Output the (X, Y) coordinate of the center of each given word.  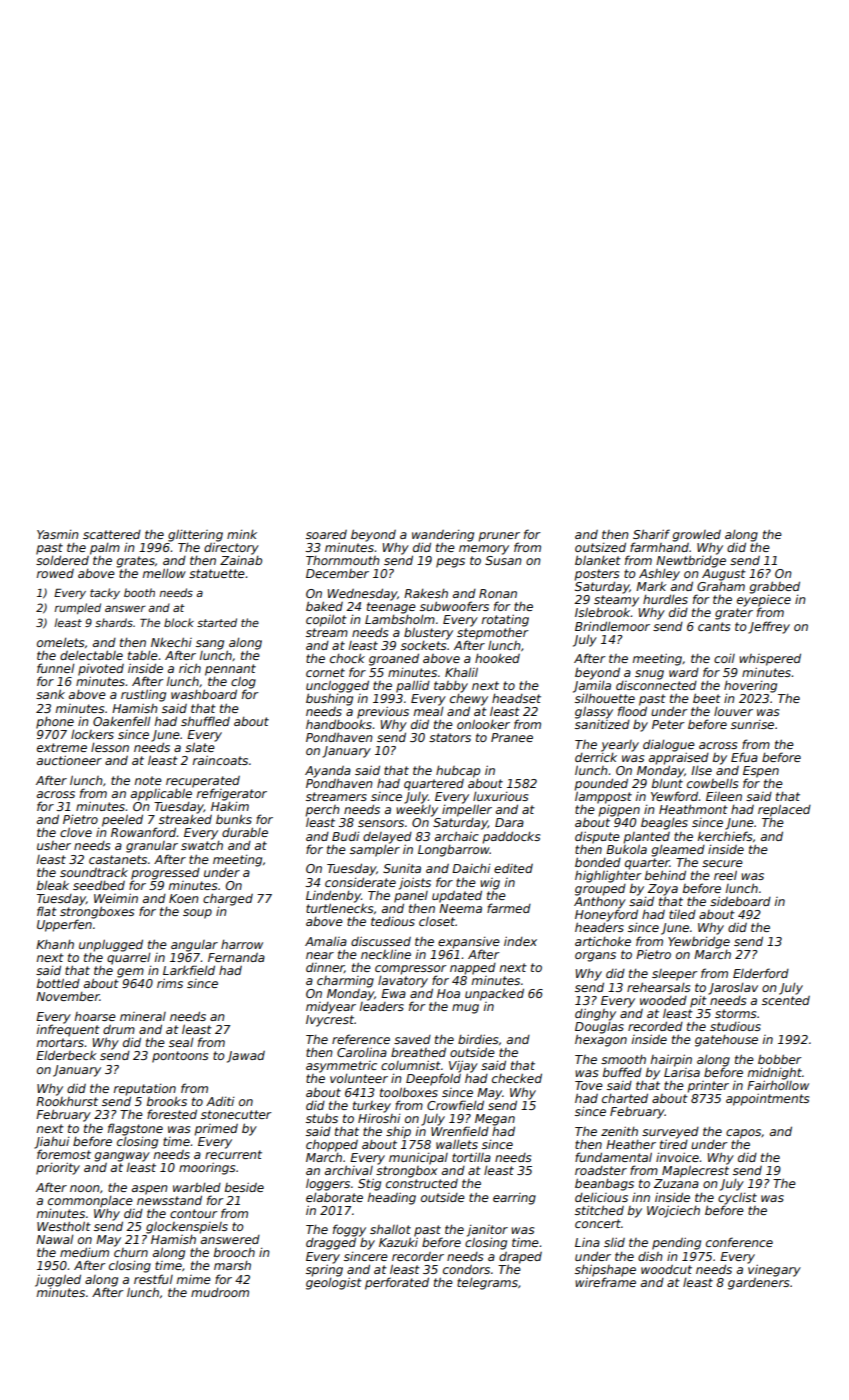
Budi (345, 836)
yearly (620, 746)
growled (697, 536)
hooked (497, 658)
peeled (122, 820)
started (217, 622)
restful (153, 1279)
